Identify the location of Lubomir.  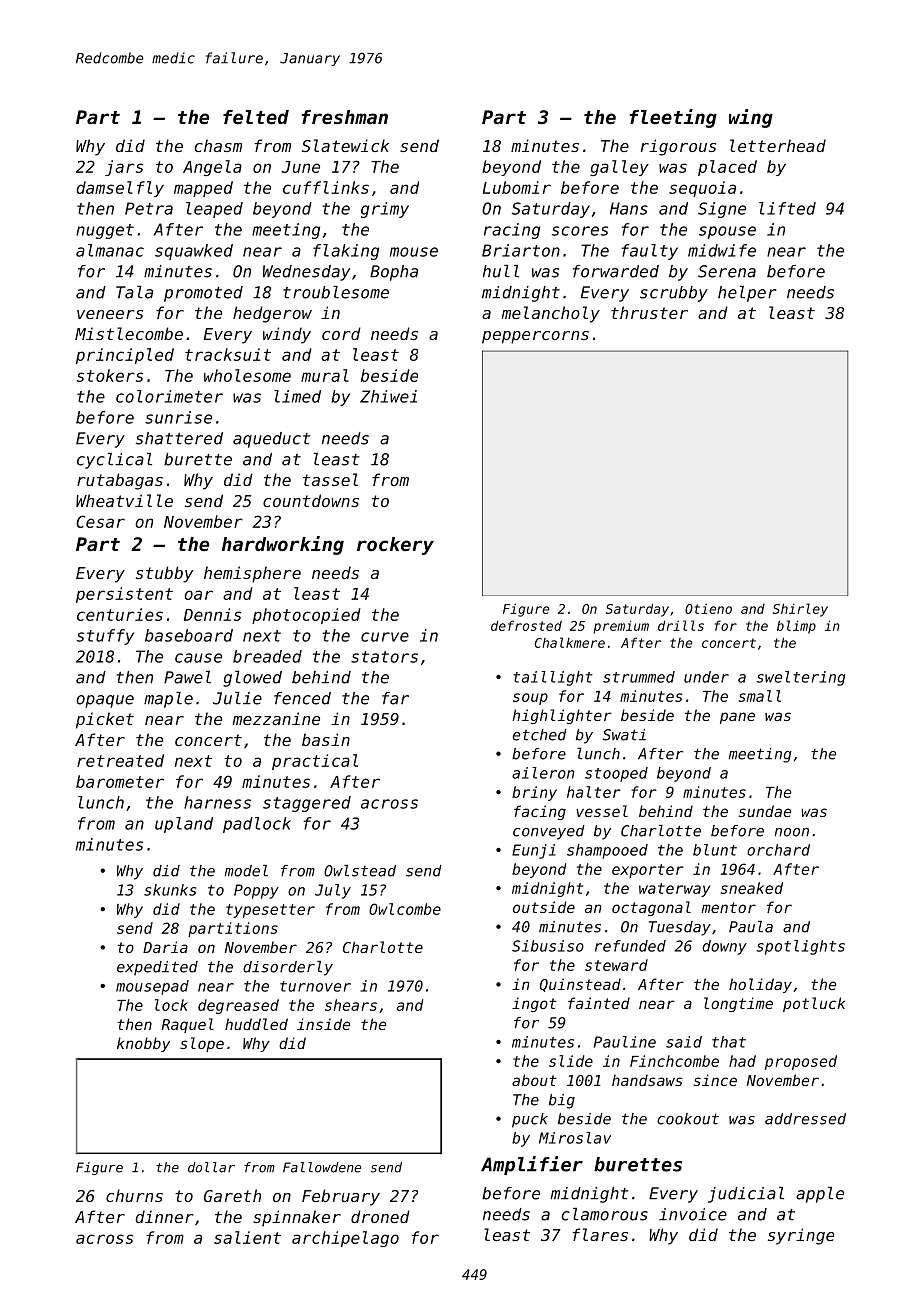
(517, 187).
